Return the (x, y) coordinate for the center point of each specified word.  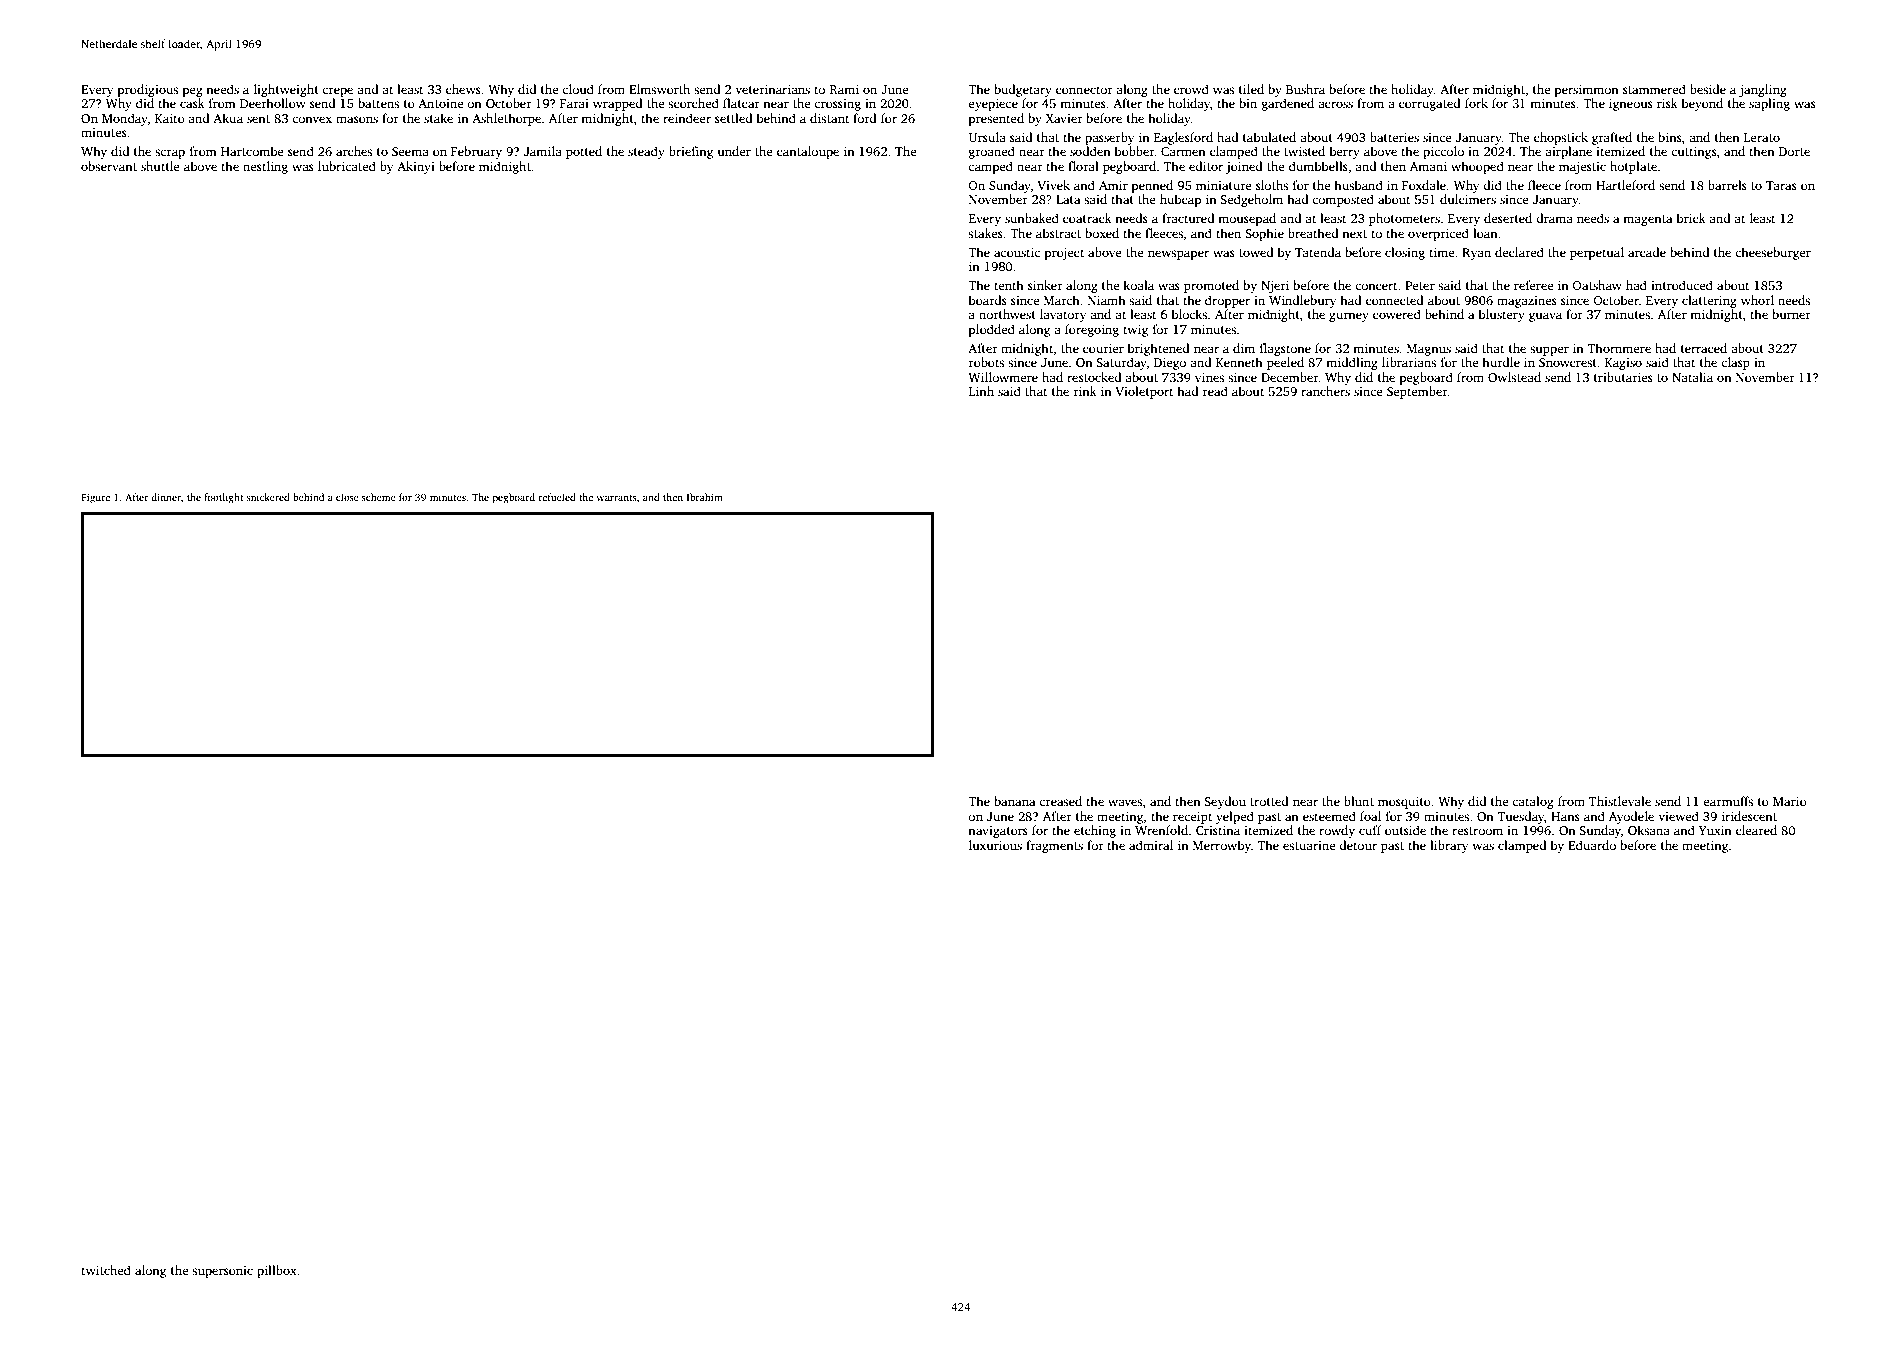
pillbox (277, 1271)
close (347, 497)
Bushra (1305, 89)
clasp (1735, 363)
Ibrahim (705, 497)
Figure (95, 498)
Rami (844, 89)
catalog (1533, 802)
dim (1244, 348)
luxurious (995, 845)
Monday (125, 119)
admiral (1151, 845)
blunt (1359, 801)
